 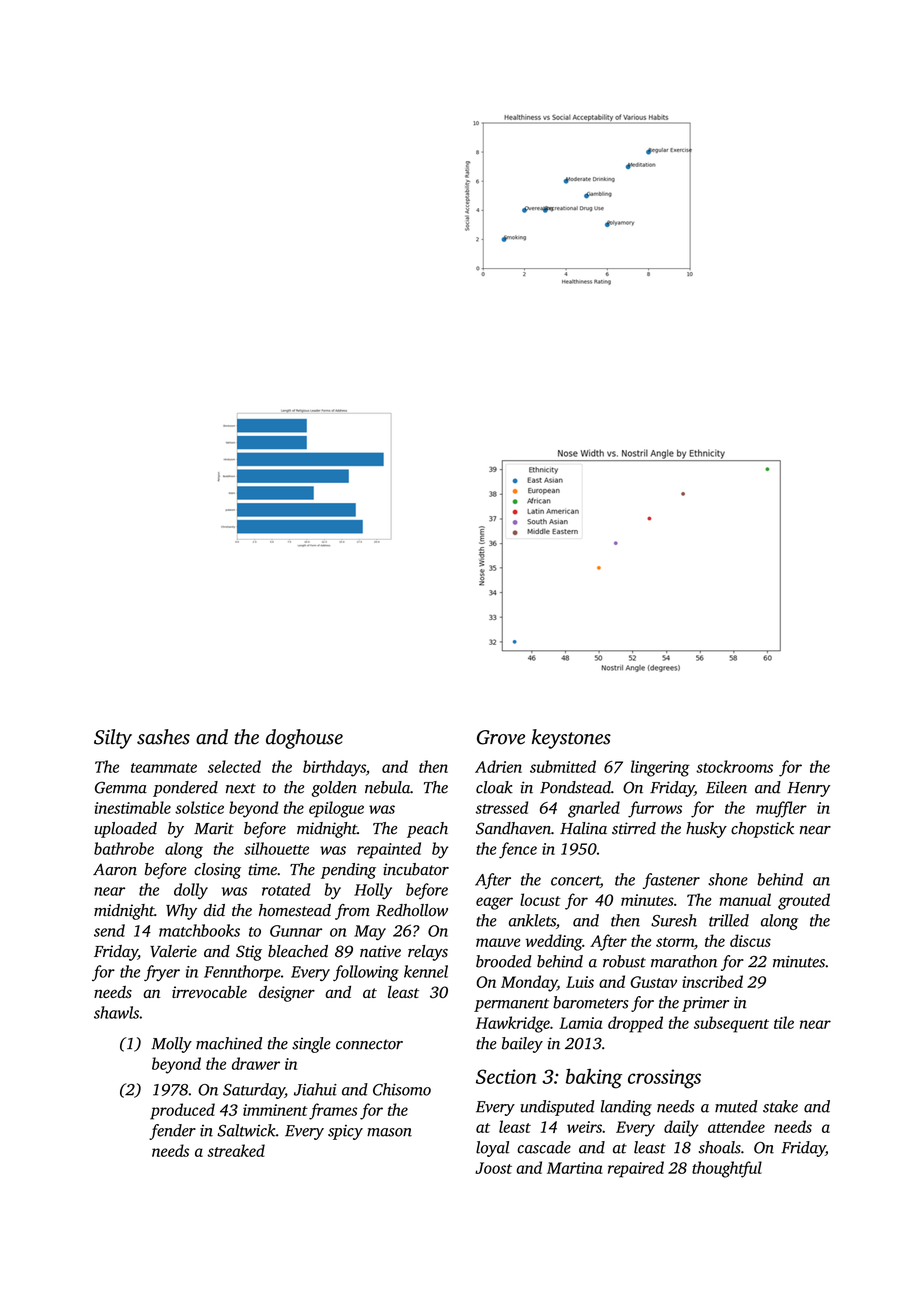 What do you see at coordinates (109, 930) in the document?
I see `send` at bounding box center [109, 930].
